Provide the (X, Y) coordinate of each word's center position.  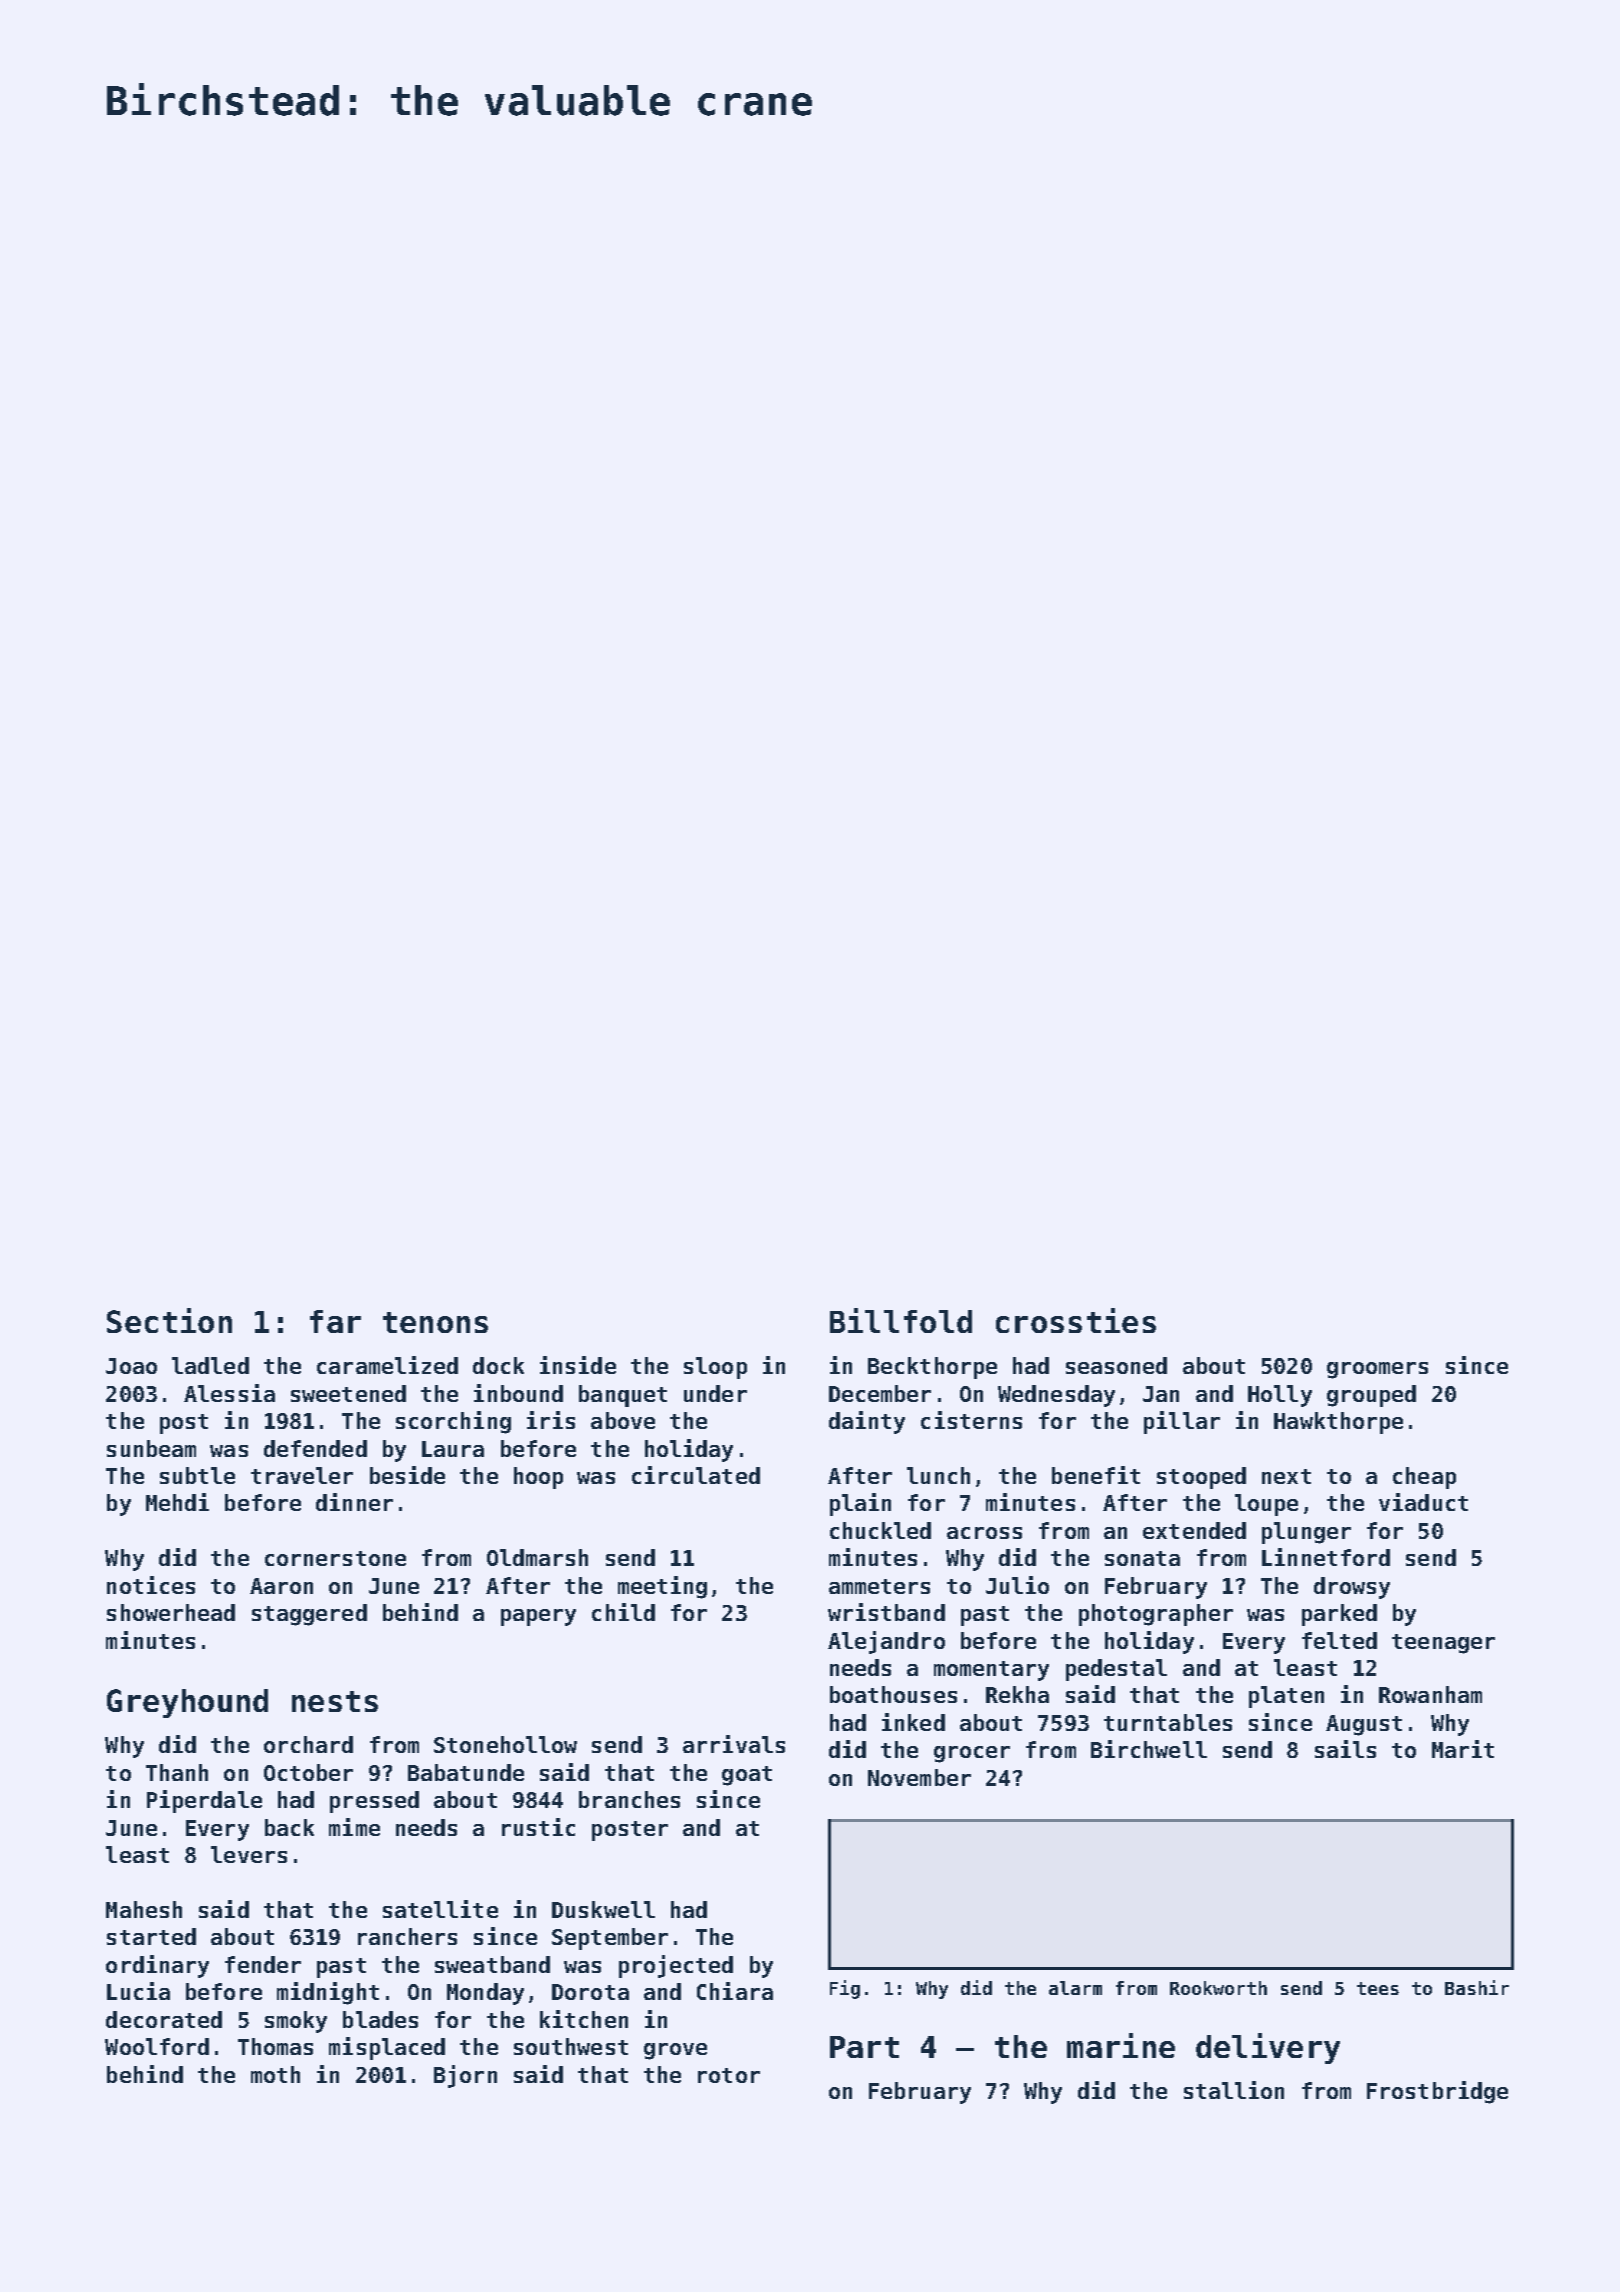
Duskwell (603, 1909)
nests (335, 1701)
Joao (131, 1366)
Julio (1017, 1585)
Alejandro (886, 1642)
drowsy (1352, 1588)
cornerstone (335, 1558)
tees (1378, 1988)
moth (275, 2074)
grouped (1371, 1396)
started (151, 1936)
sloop (715, 1368)
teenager (1443, 1644)
